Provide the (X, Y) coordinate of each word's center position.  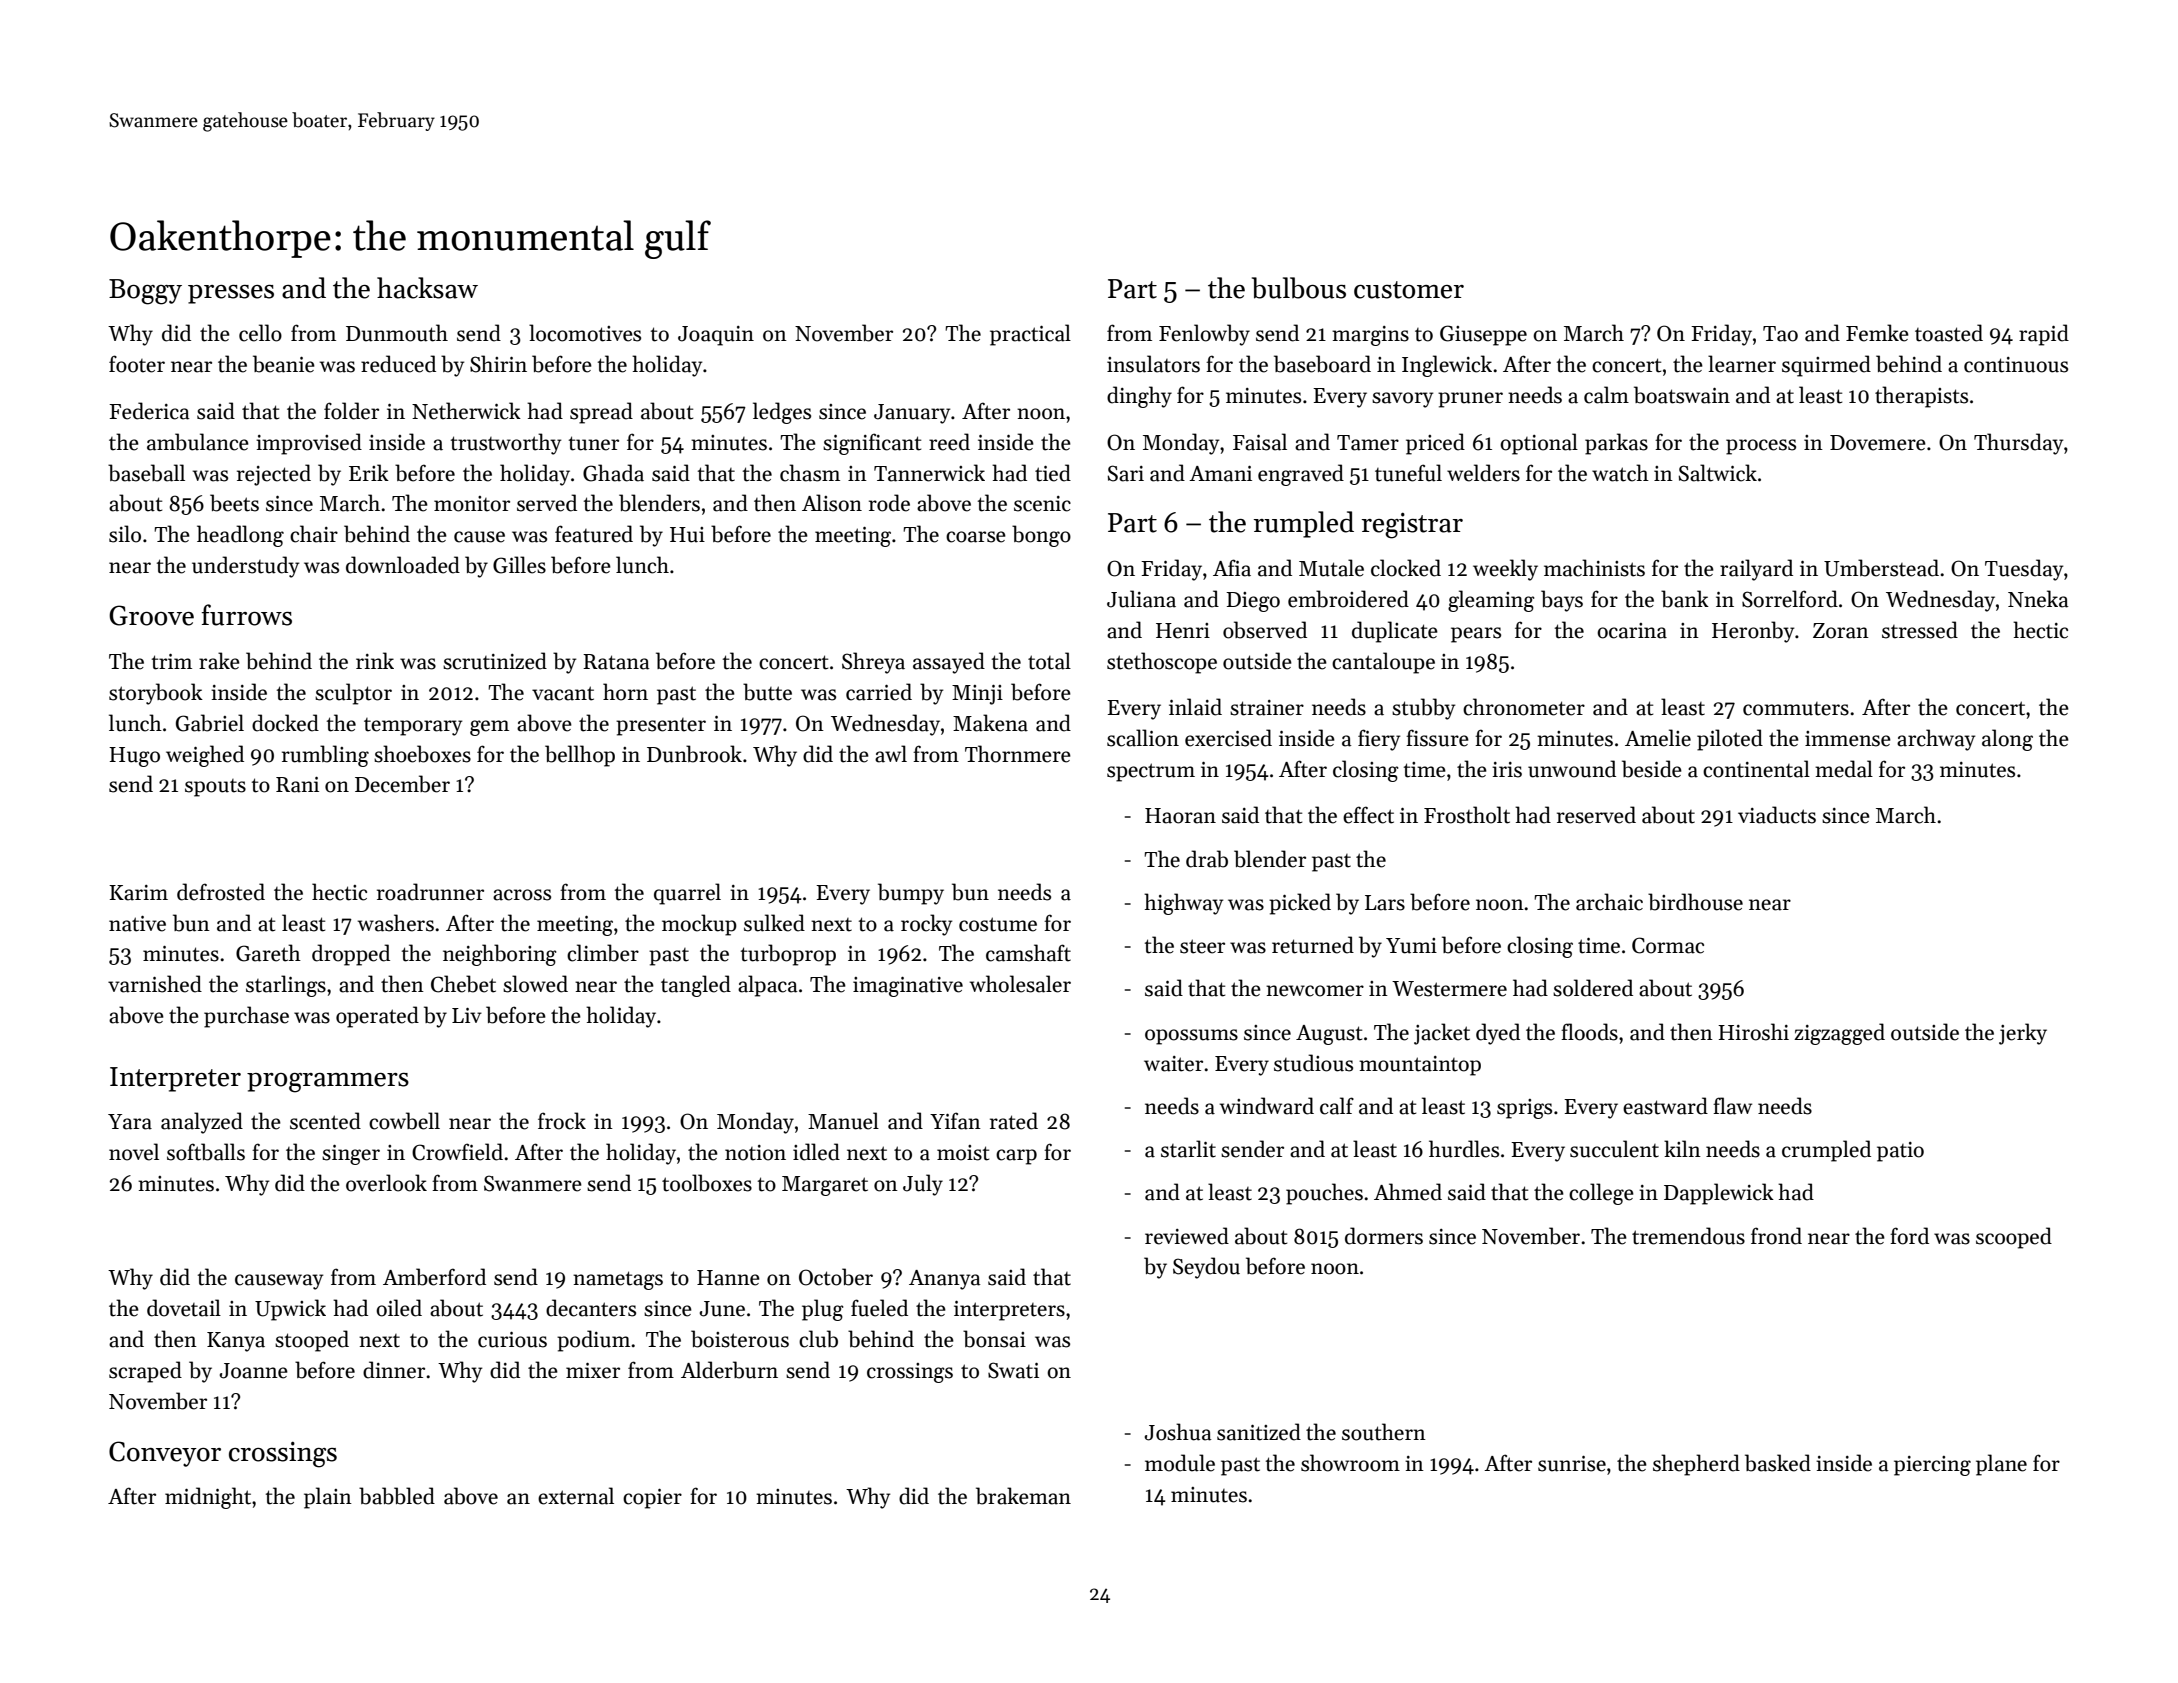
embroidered (1348, 599)
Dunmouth (397, 333)
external (576, 1496)
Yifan (955, 1121)
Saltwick (1718, 473)
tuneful (1408, 473)
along (2007, 740)
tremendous (1688, 1236)
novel (134, 1152)
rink (375, 660)
